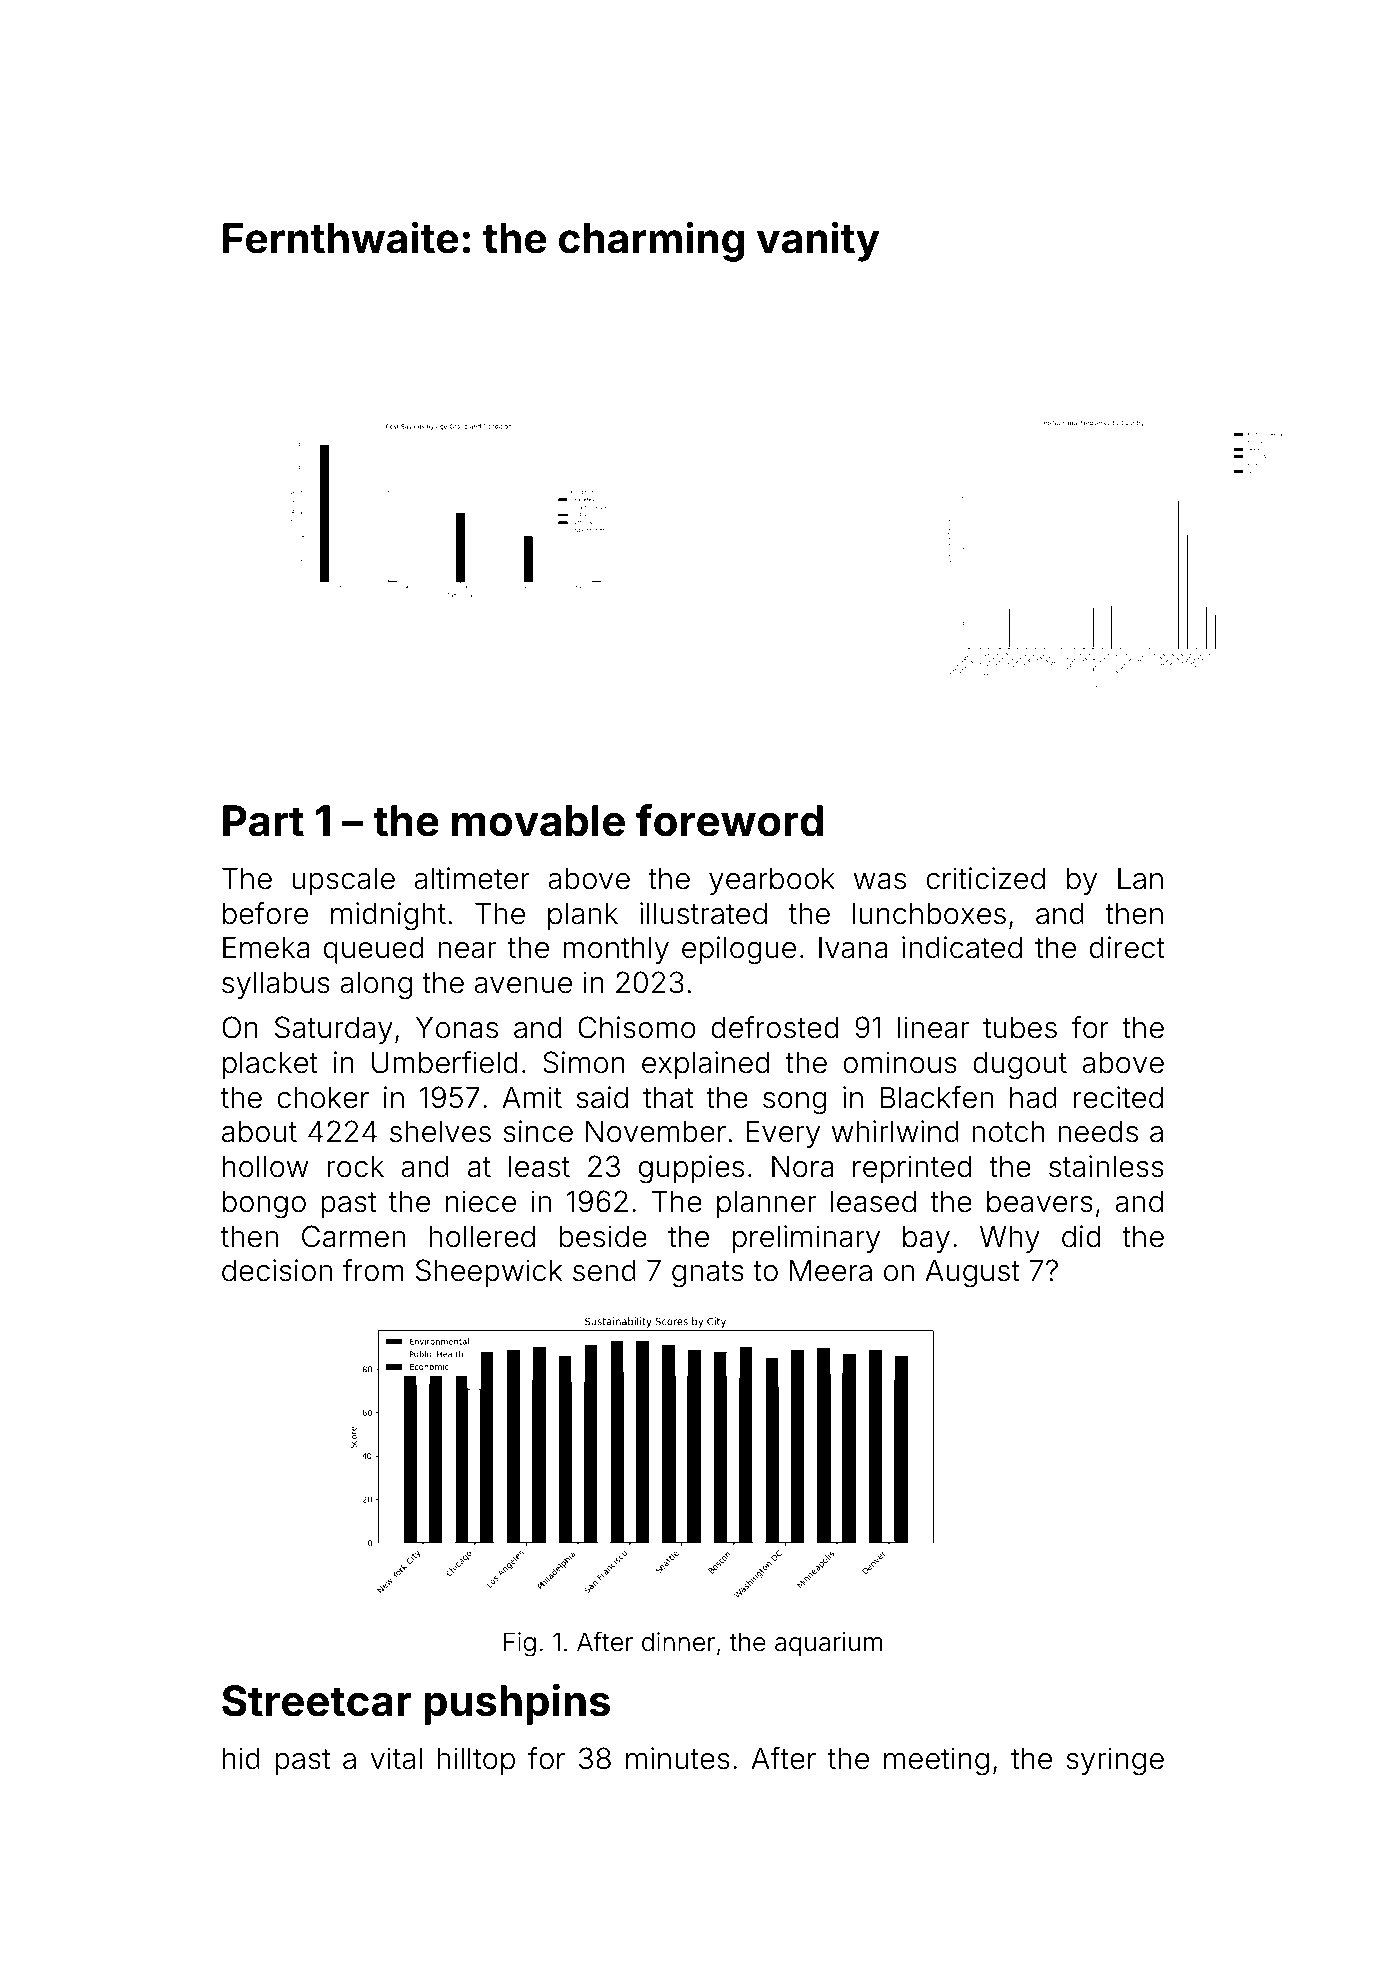  Describe the element at coordinates (317, 1701) in the screenshot. I see `Streetcar` at that location.
